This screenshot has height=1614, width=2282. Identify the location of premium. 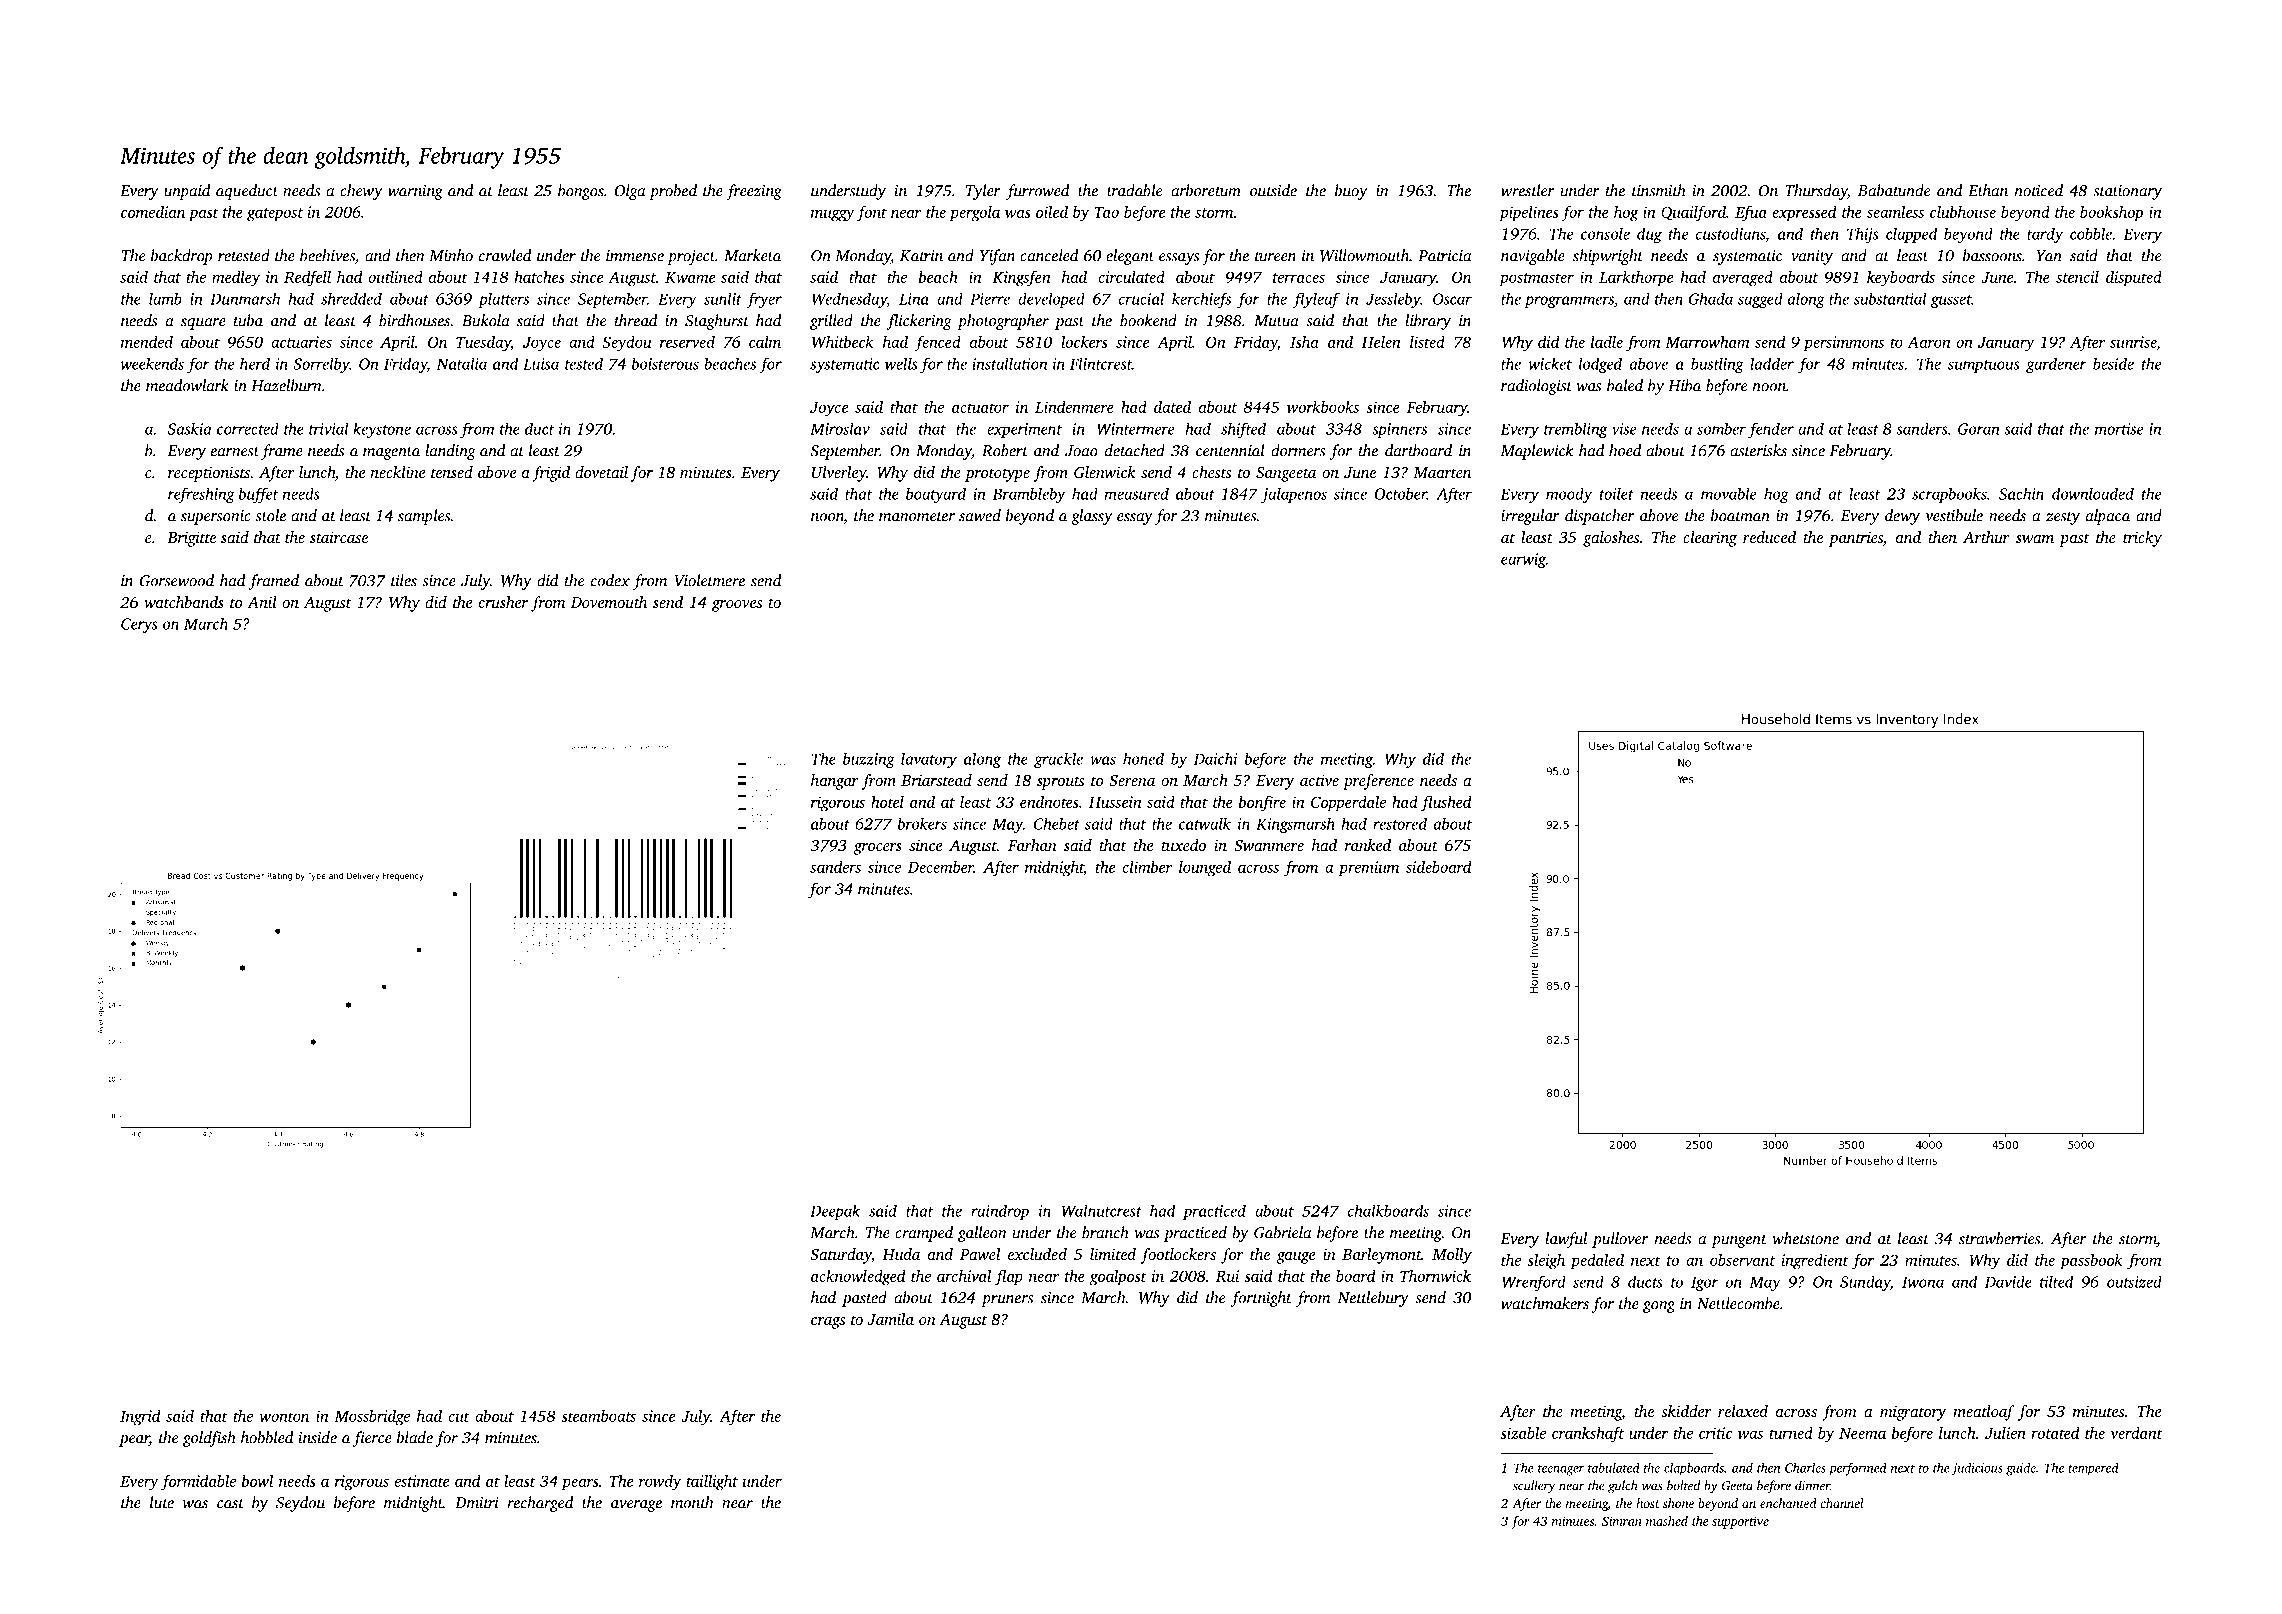
(1369, 869).
